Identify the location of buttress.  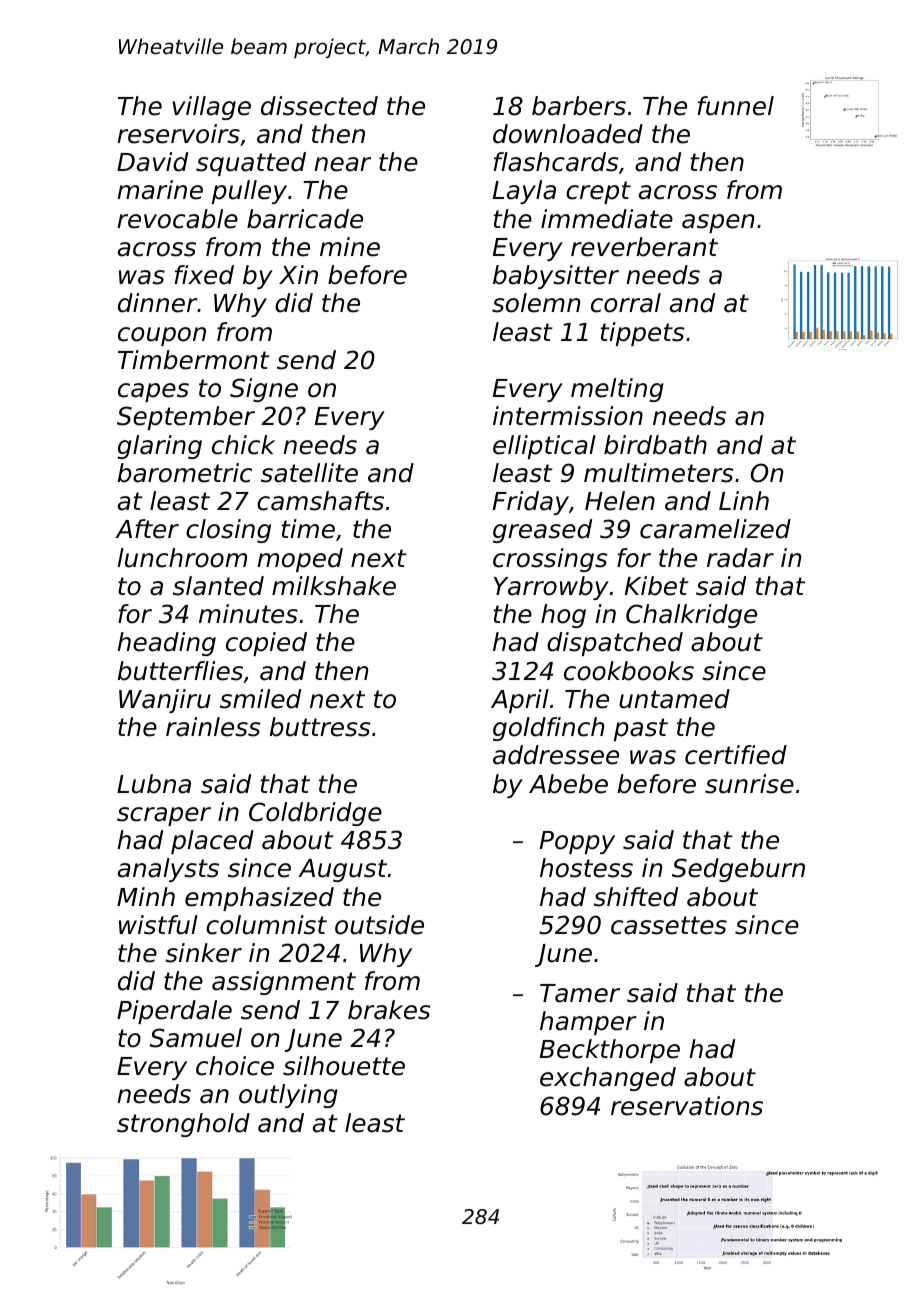
(320, 727).
